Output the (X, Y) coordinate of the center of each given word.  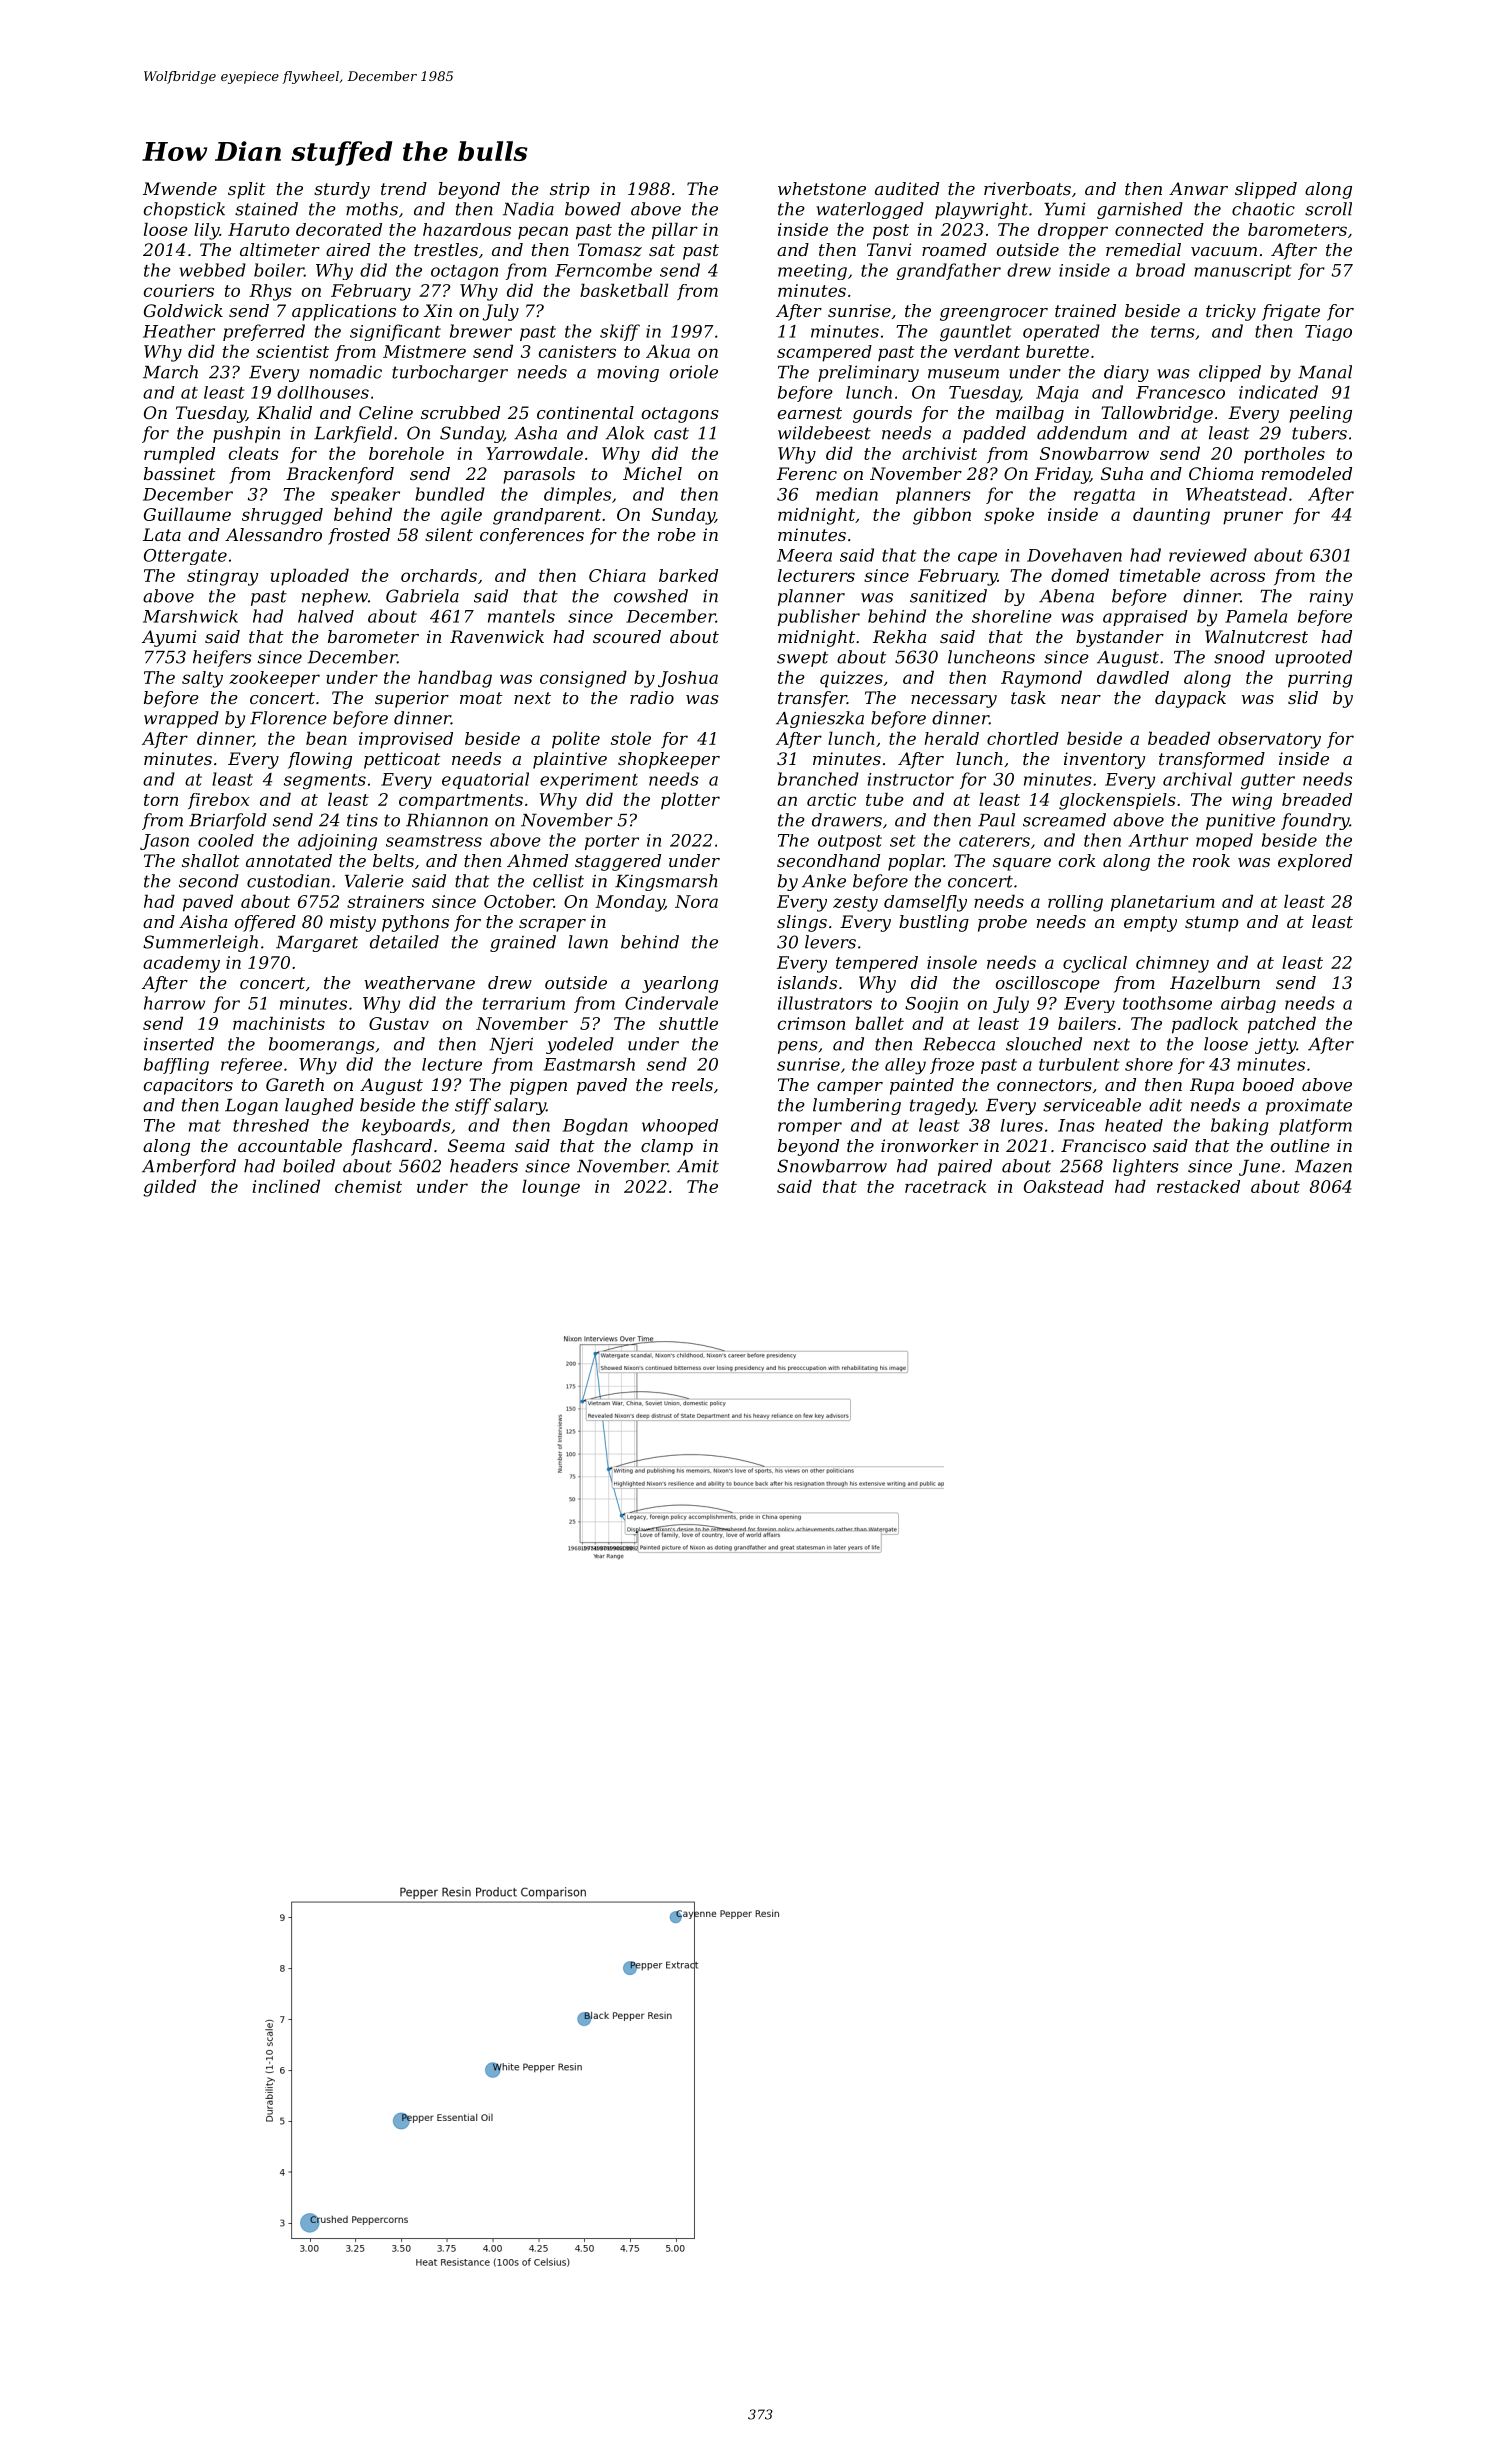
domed (1080, 575)
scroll (1328, 209)
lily (206, 231)
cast (671, 433)
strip (570, 190)
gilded (169, 1188)
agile (461, 516)
